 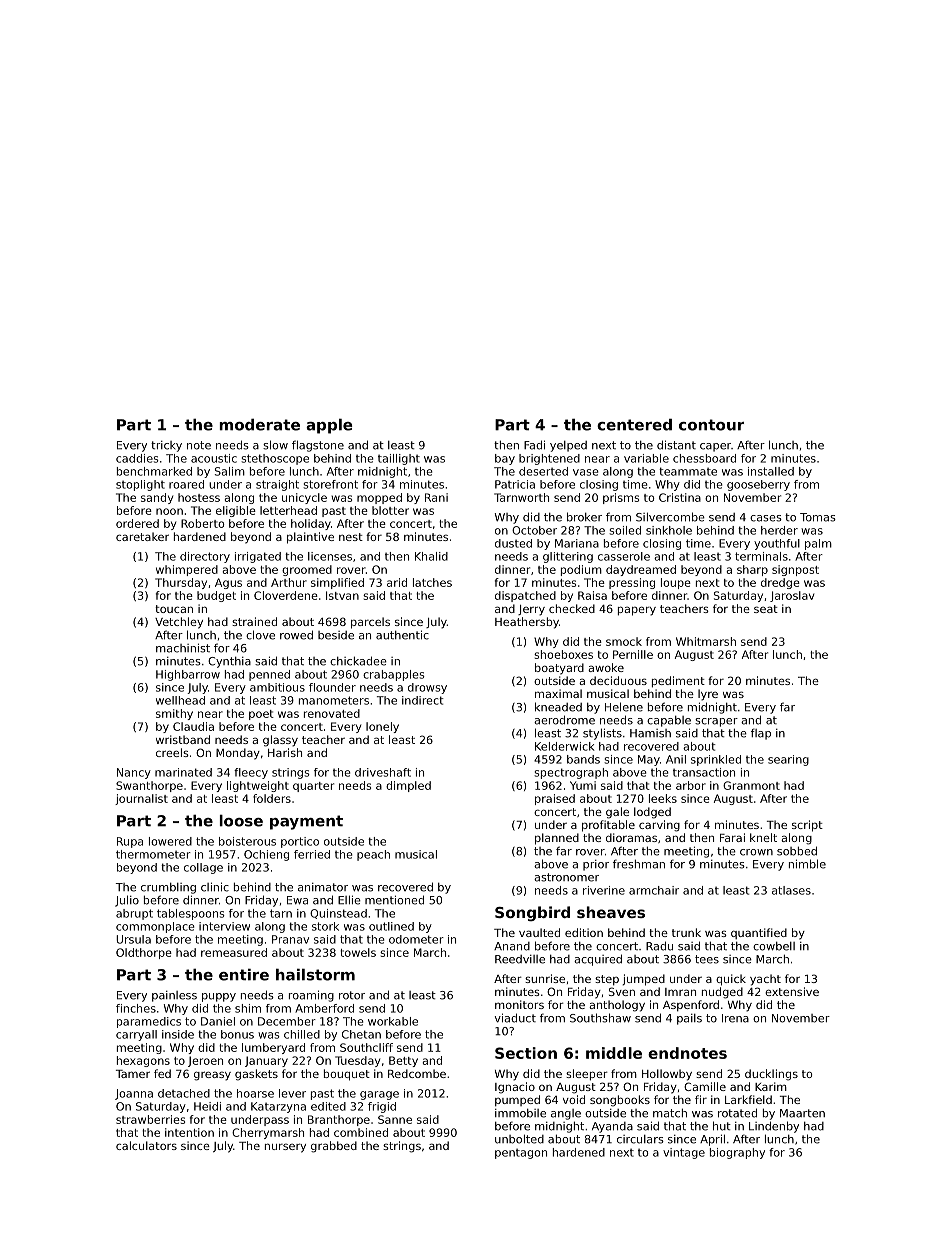 I want to click on kneaded, so click(x=558, y=707).
